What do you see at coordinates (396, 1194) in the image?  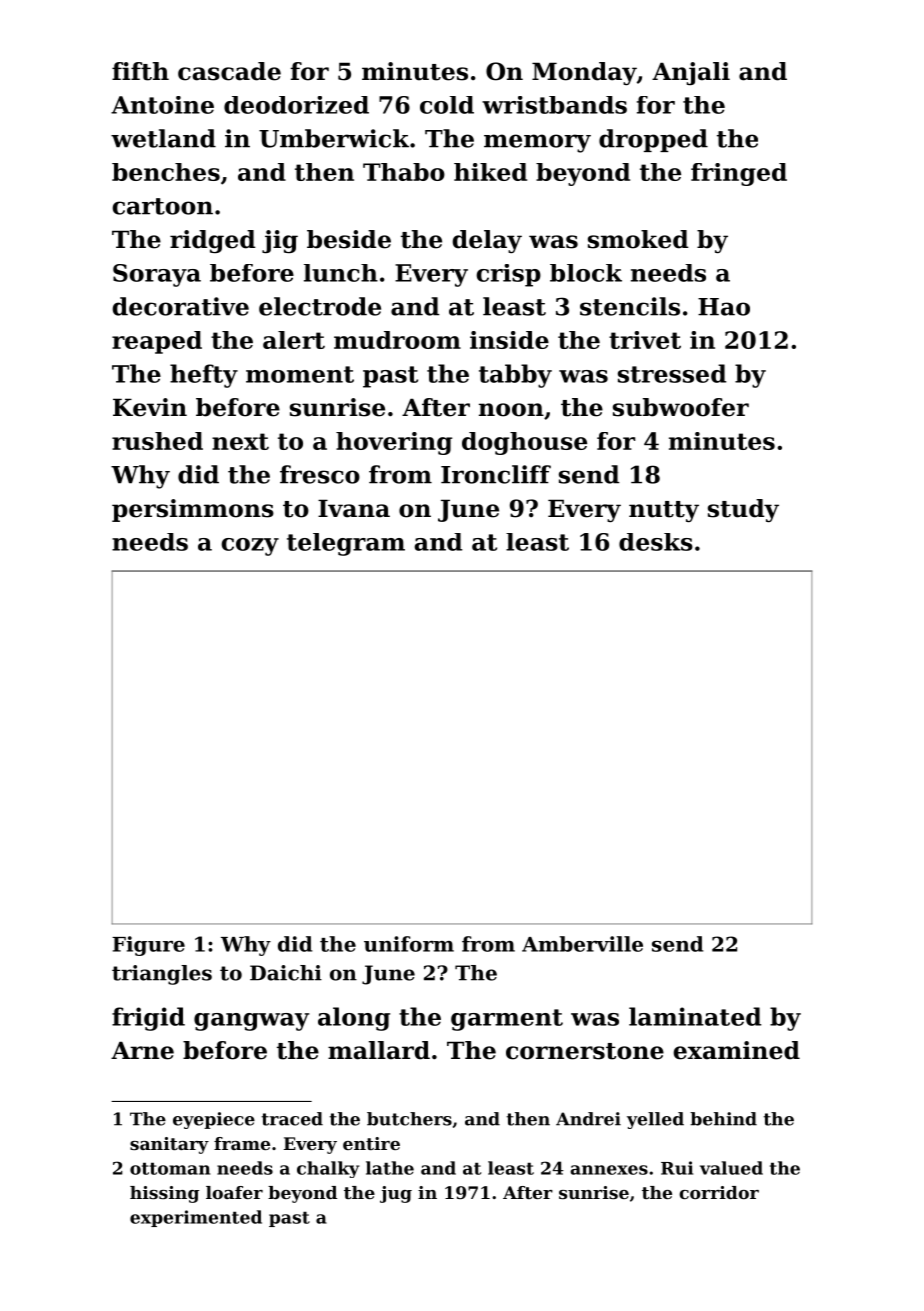 I see `jug` at bounding box center [396, 1194].
